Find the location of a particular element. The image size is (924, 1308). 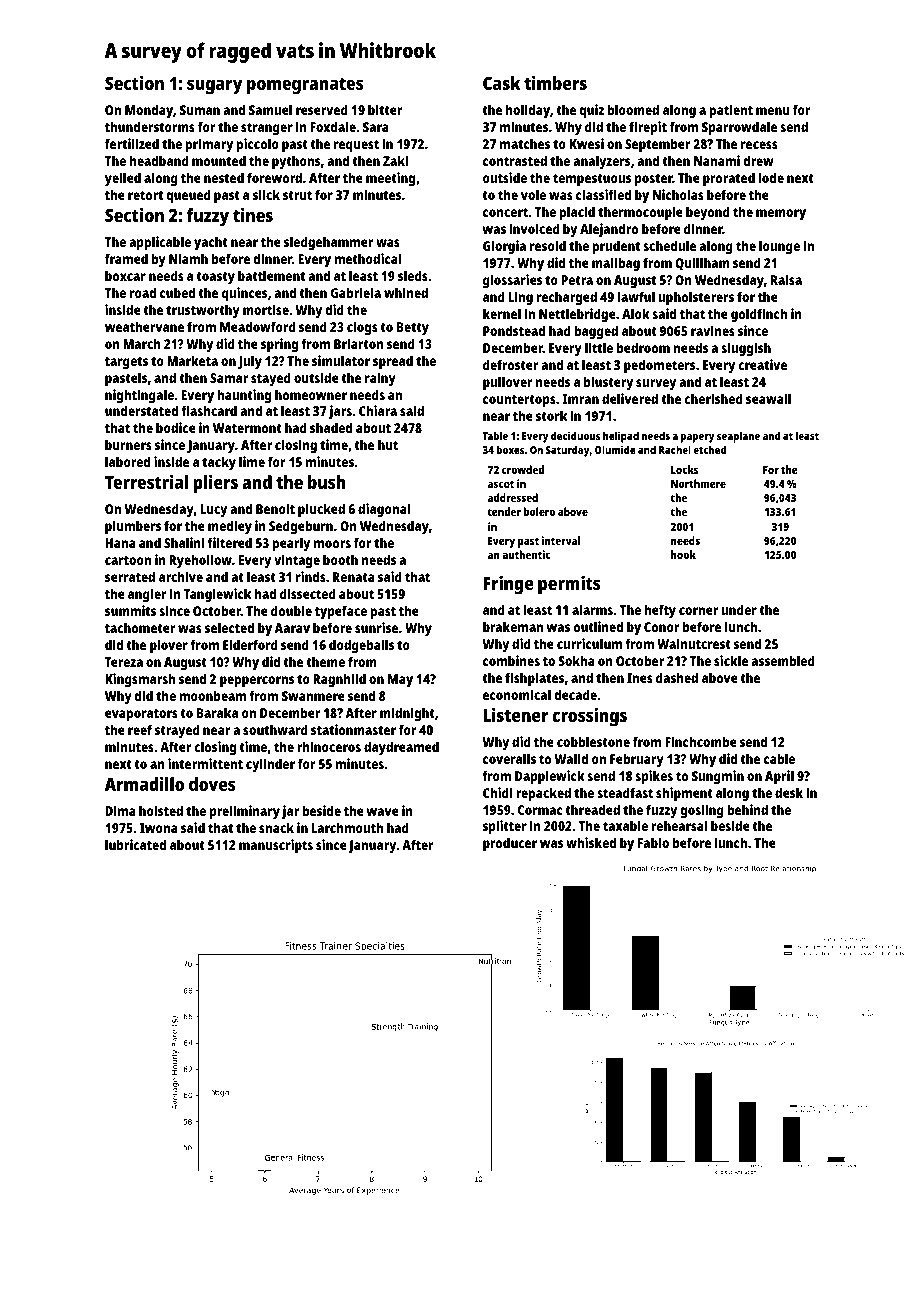

Fringe is located at coordinates (508, 585).
